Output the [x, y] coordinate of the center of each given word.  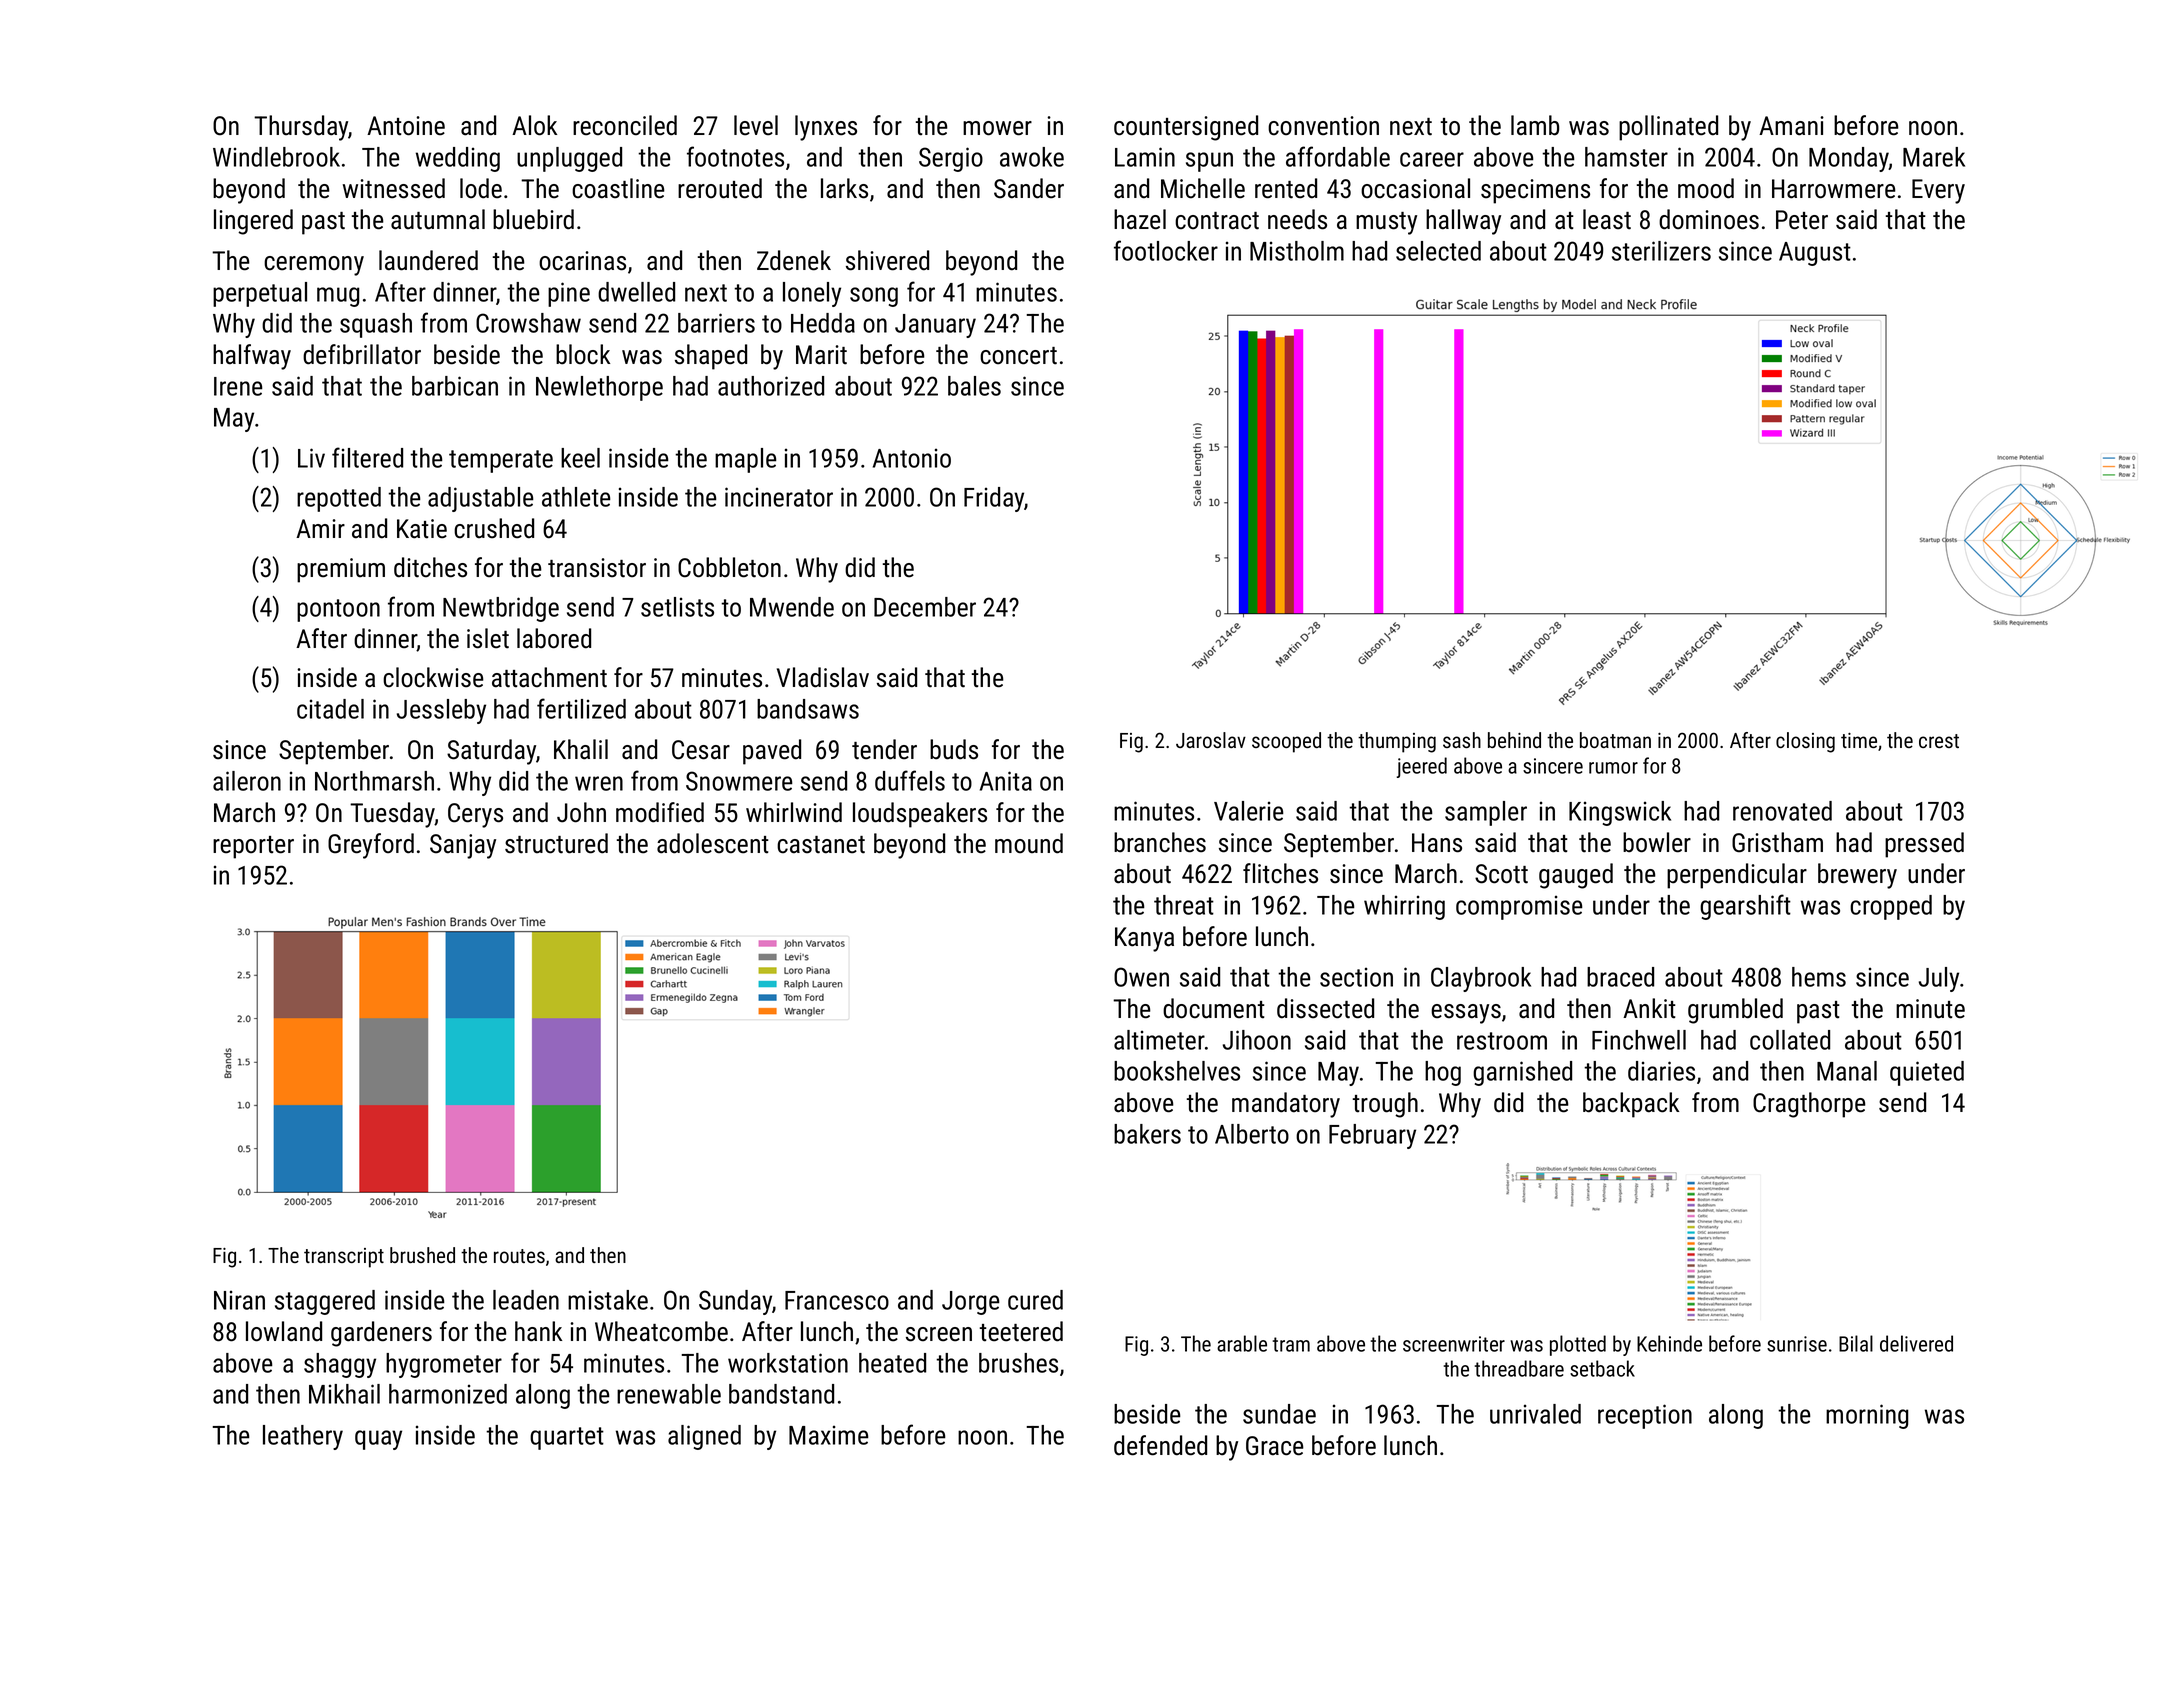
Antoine [406, 126]
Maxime [828, 1435]
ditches [430, 567]
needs [1297, 219]
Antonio [912, 458]
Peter [1802, 220]
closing [1805, 742]
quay [378, 1440]
